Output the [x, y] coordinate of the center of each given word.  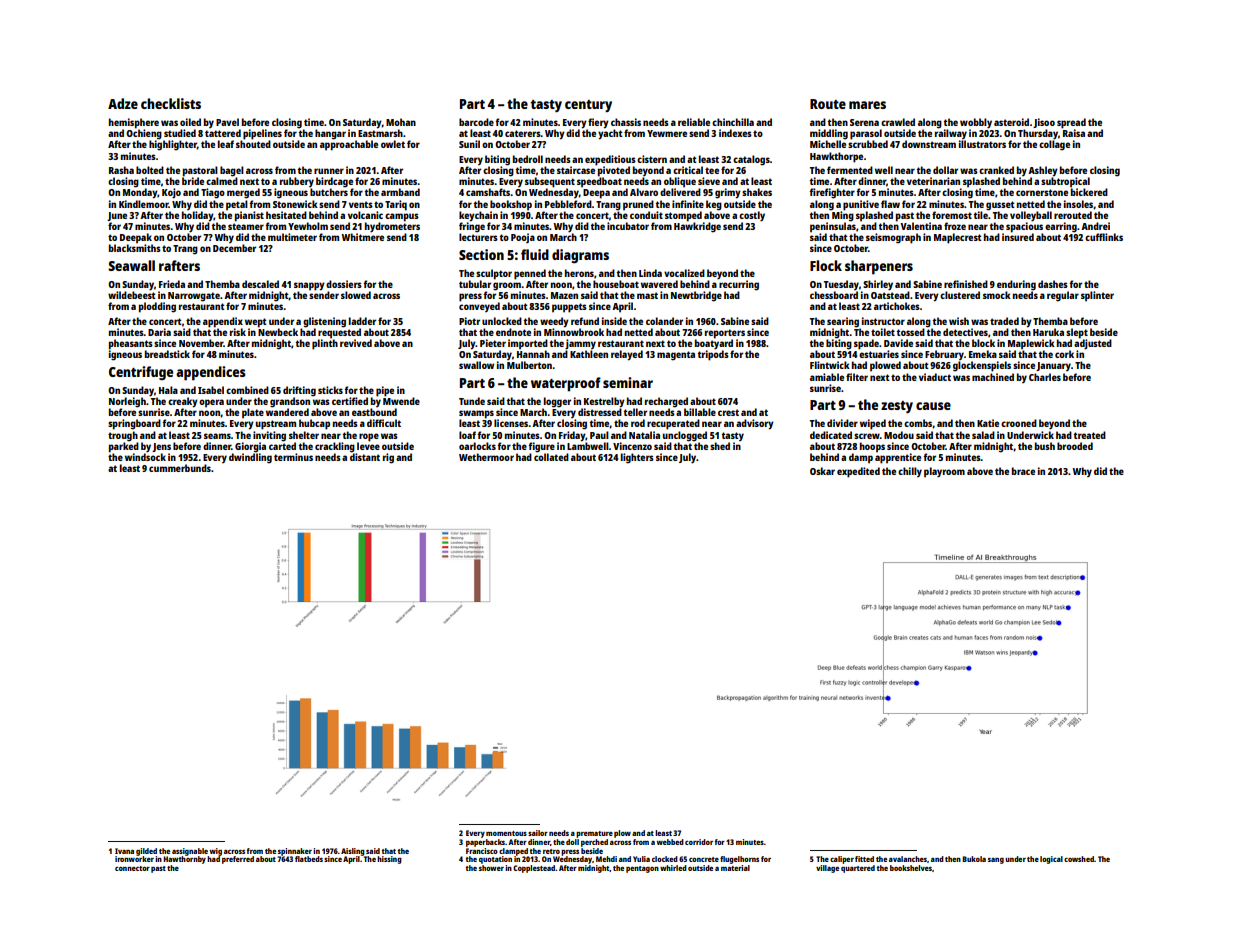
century [588, 106]
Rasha [121, 170]
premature [594, 834]
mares [867, 105]
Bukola [974, 859]
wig [216, 852]
